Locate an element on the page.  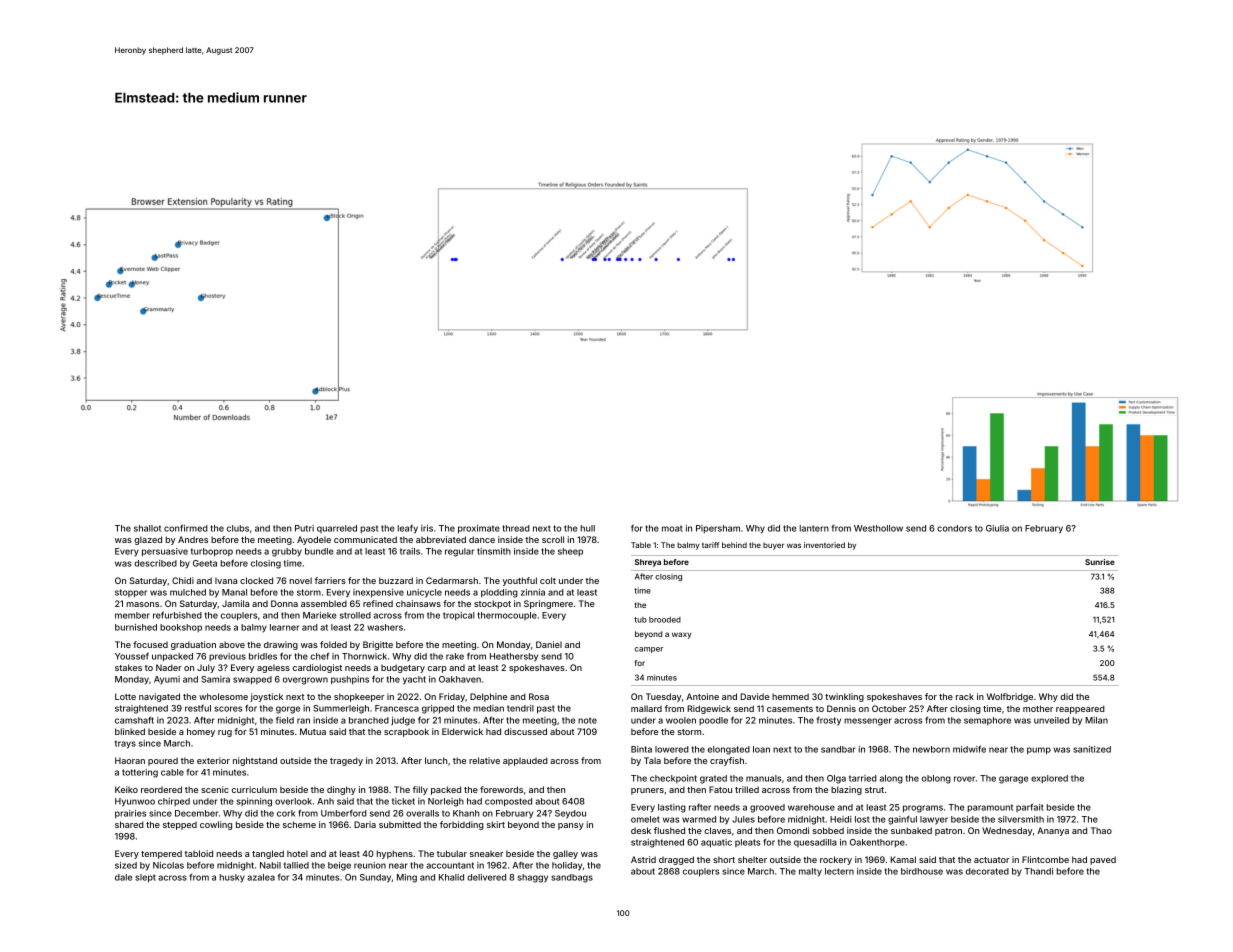
hotel is located at coordinates (297, 853).
